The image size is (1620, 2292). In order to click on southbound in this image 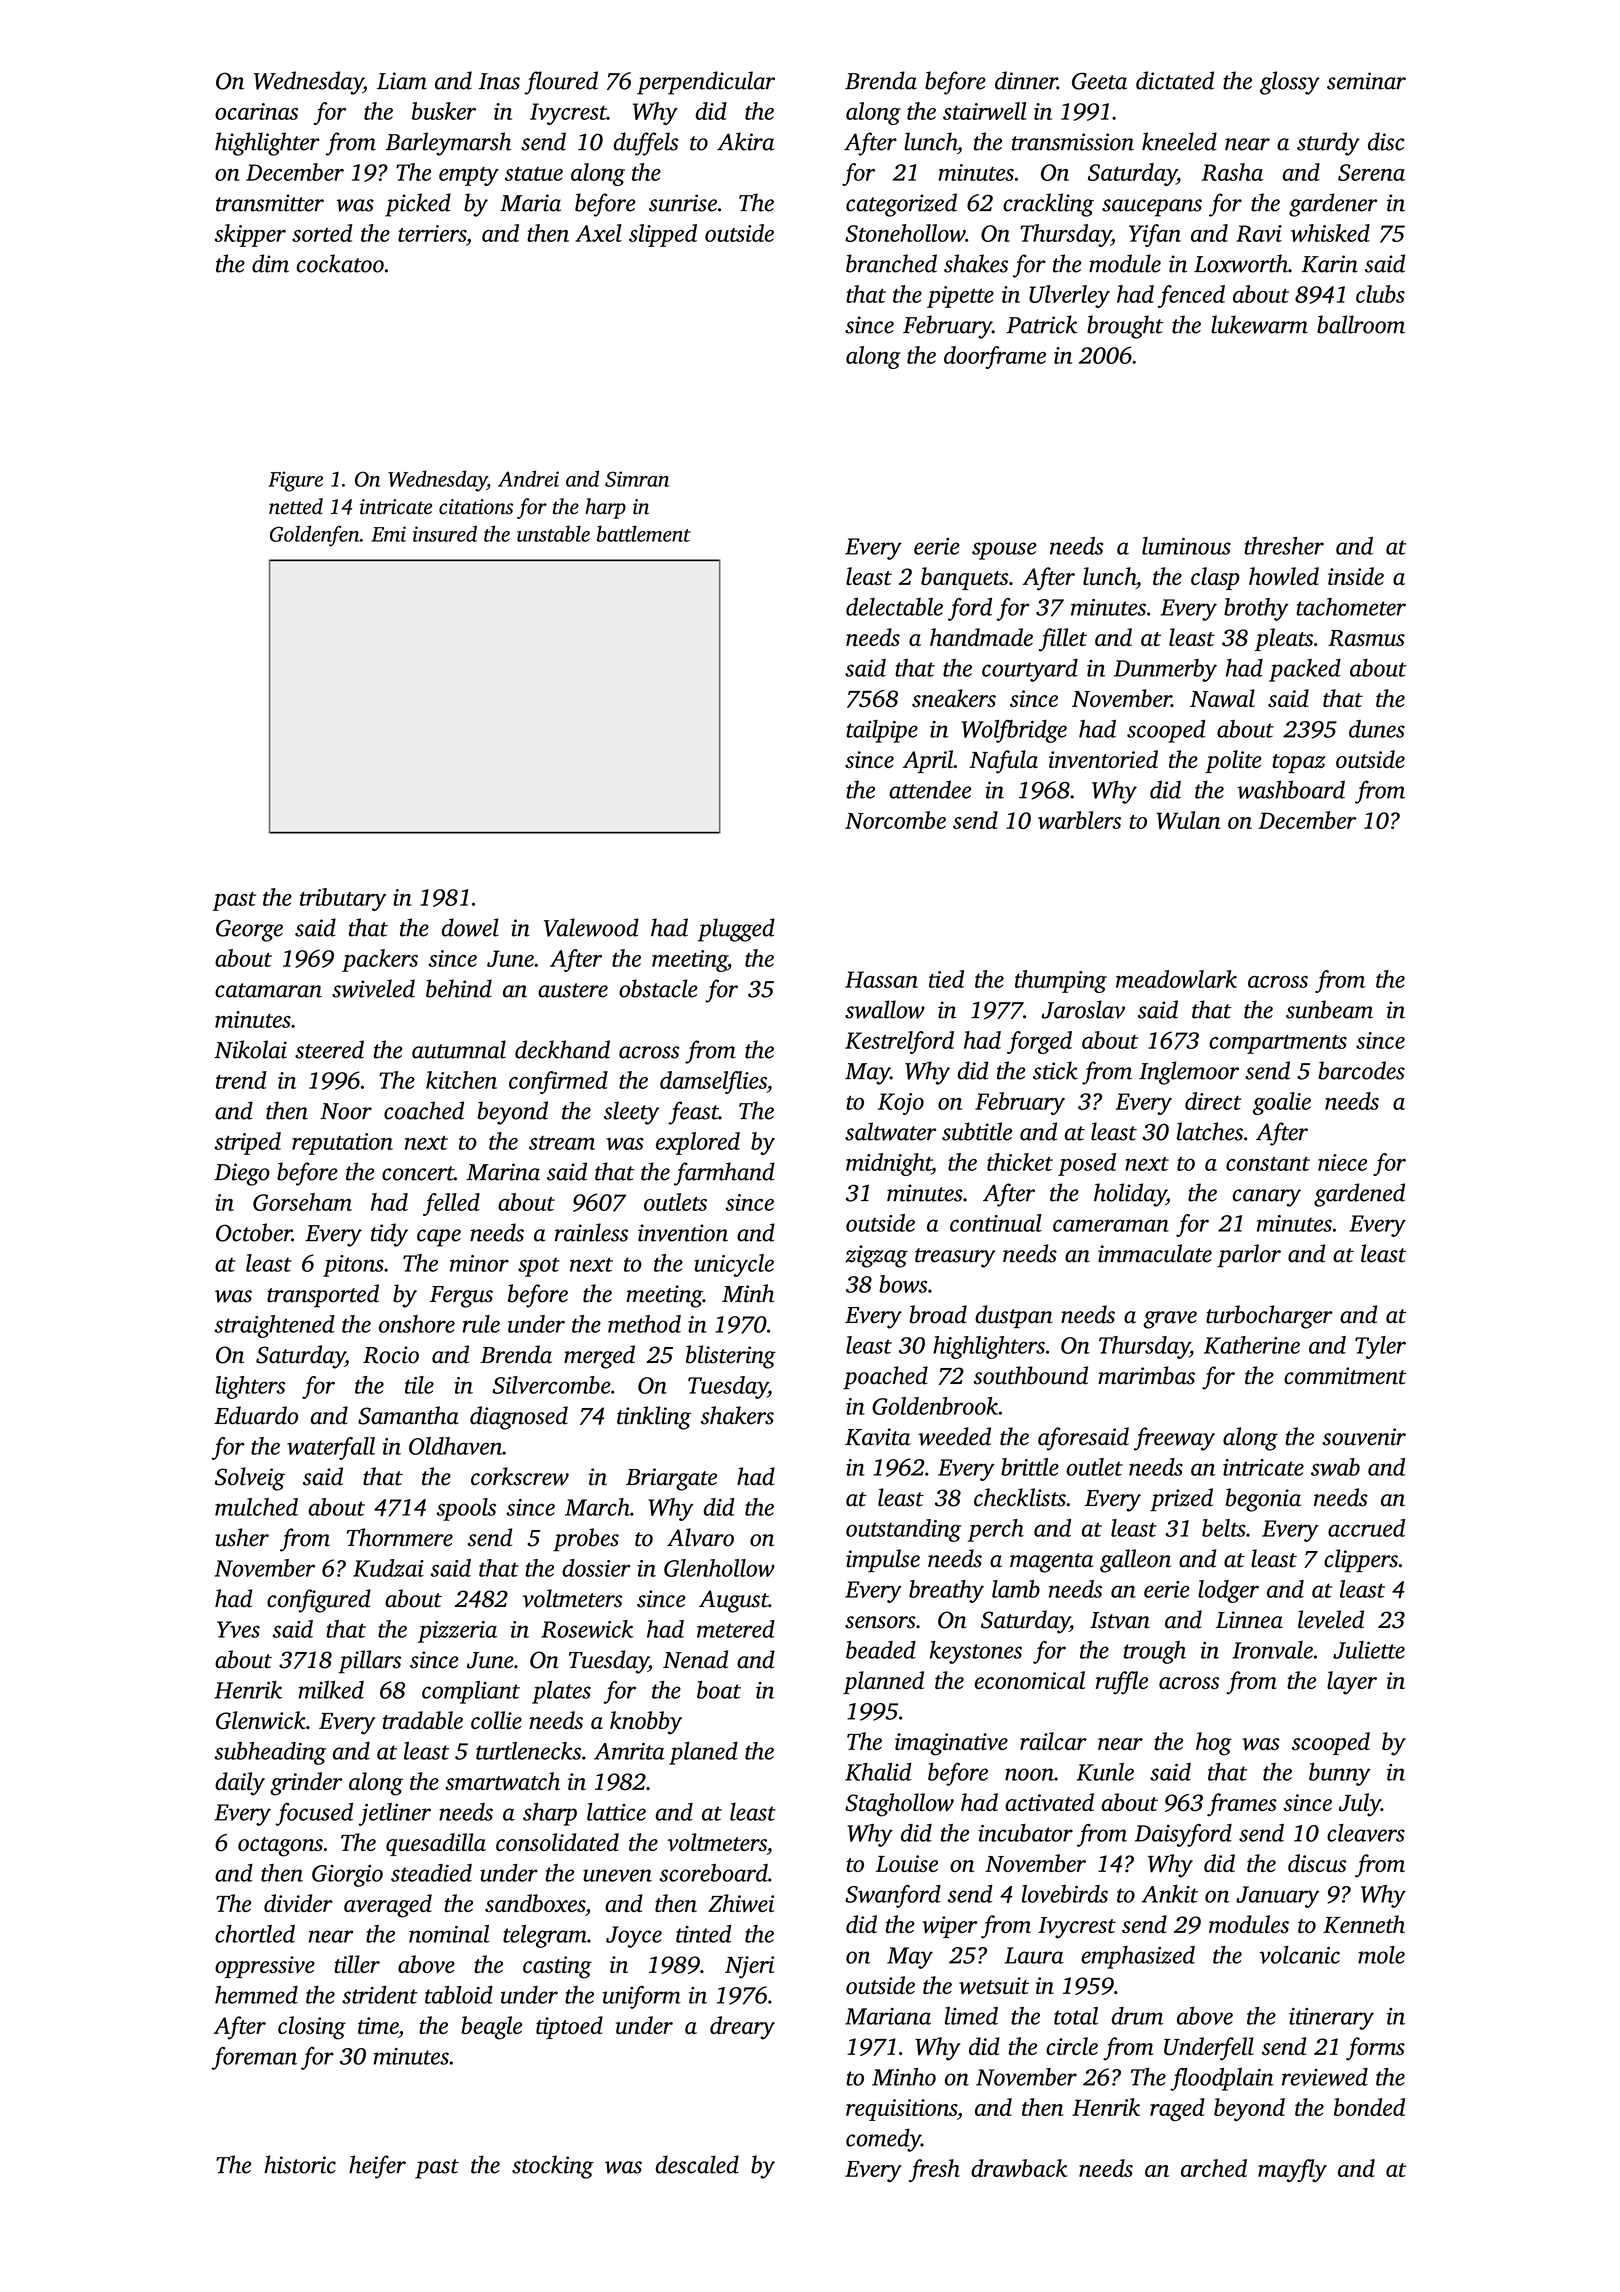, I will do `click(1030, 1375)`.
